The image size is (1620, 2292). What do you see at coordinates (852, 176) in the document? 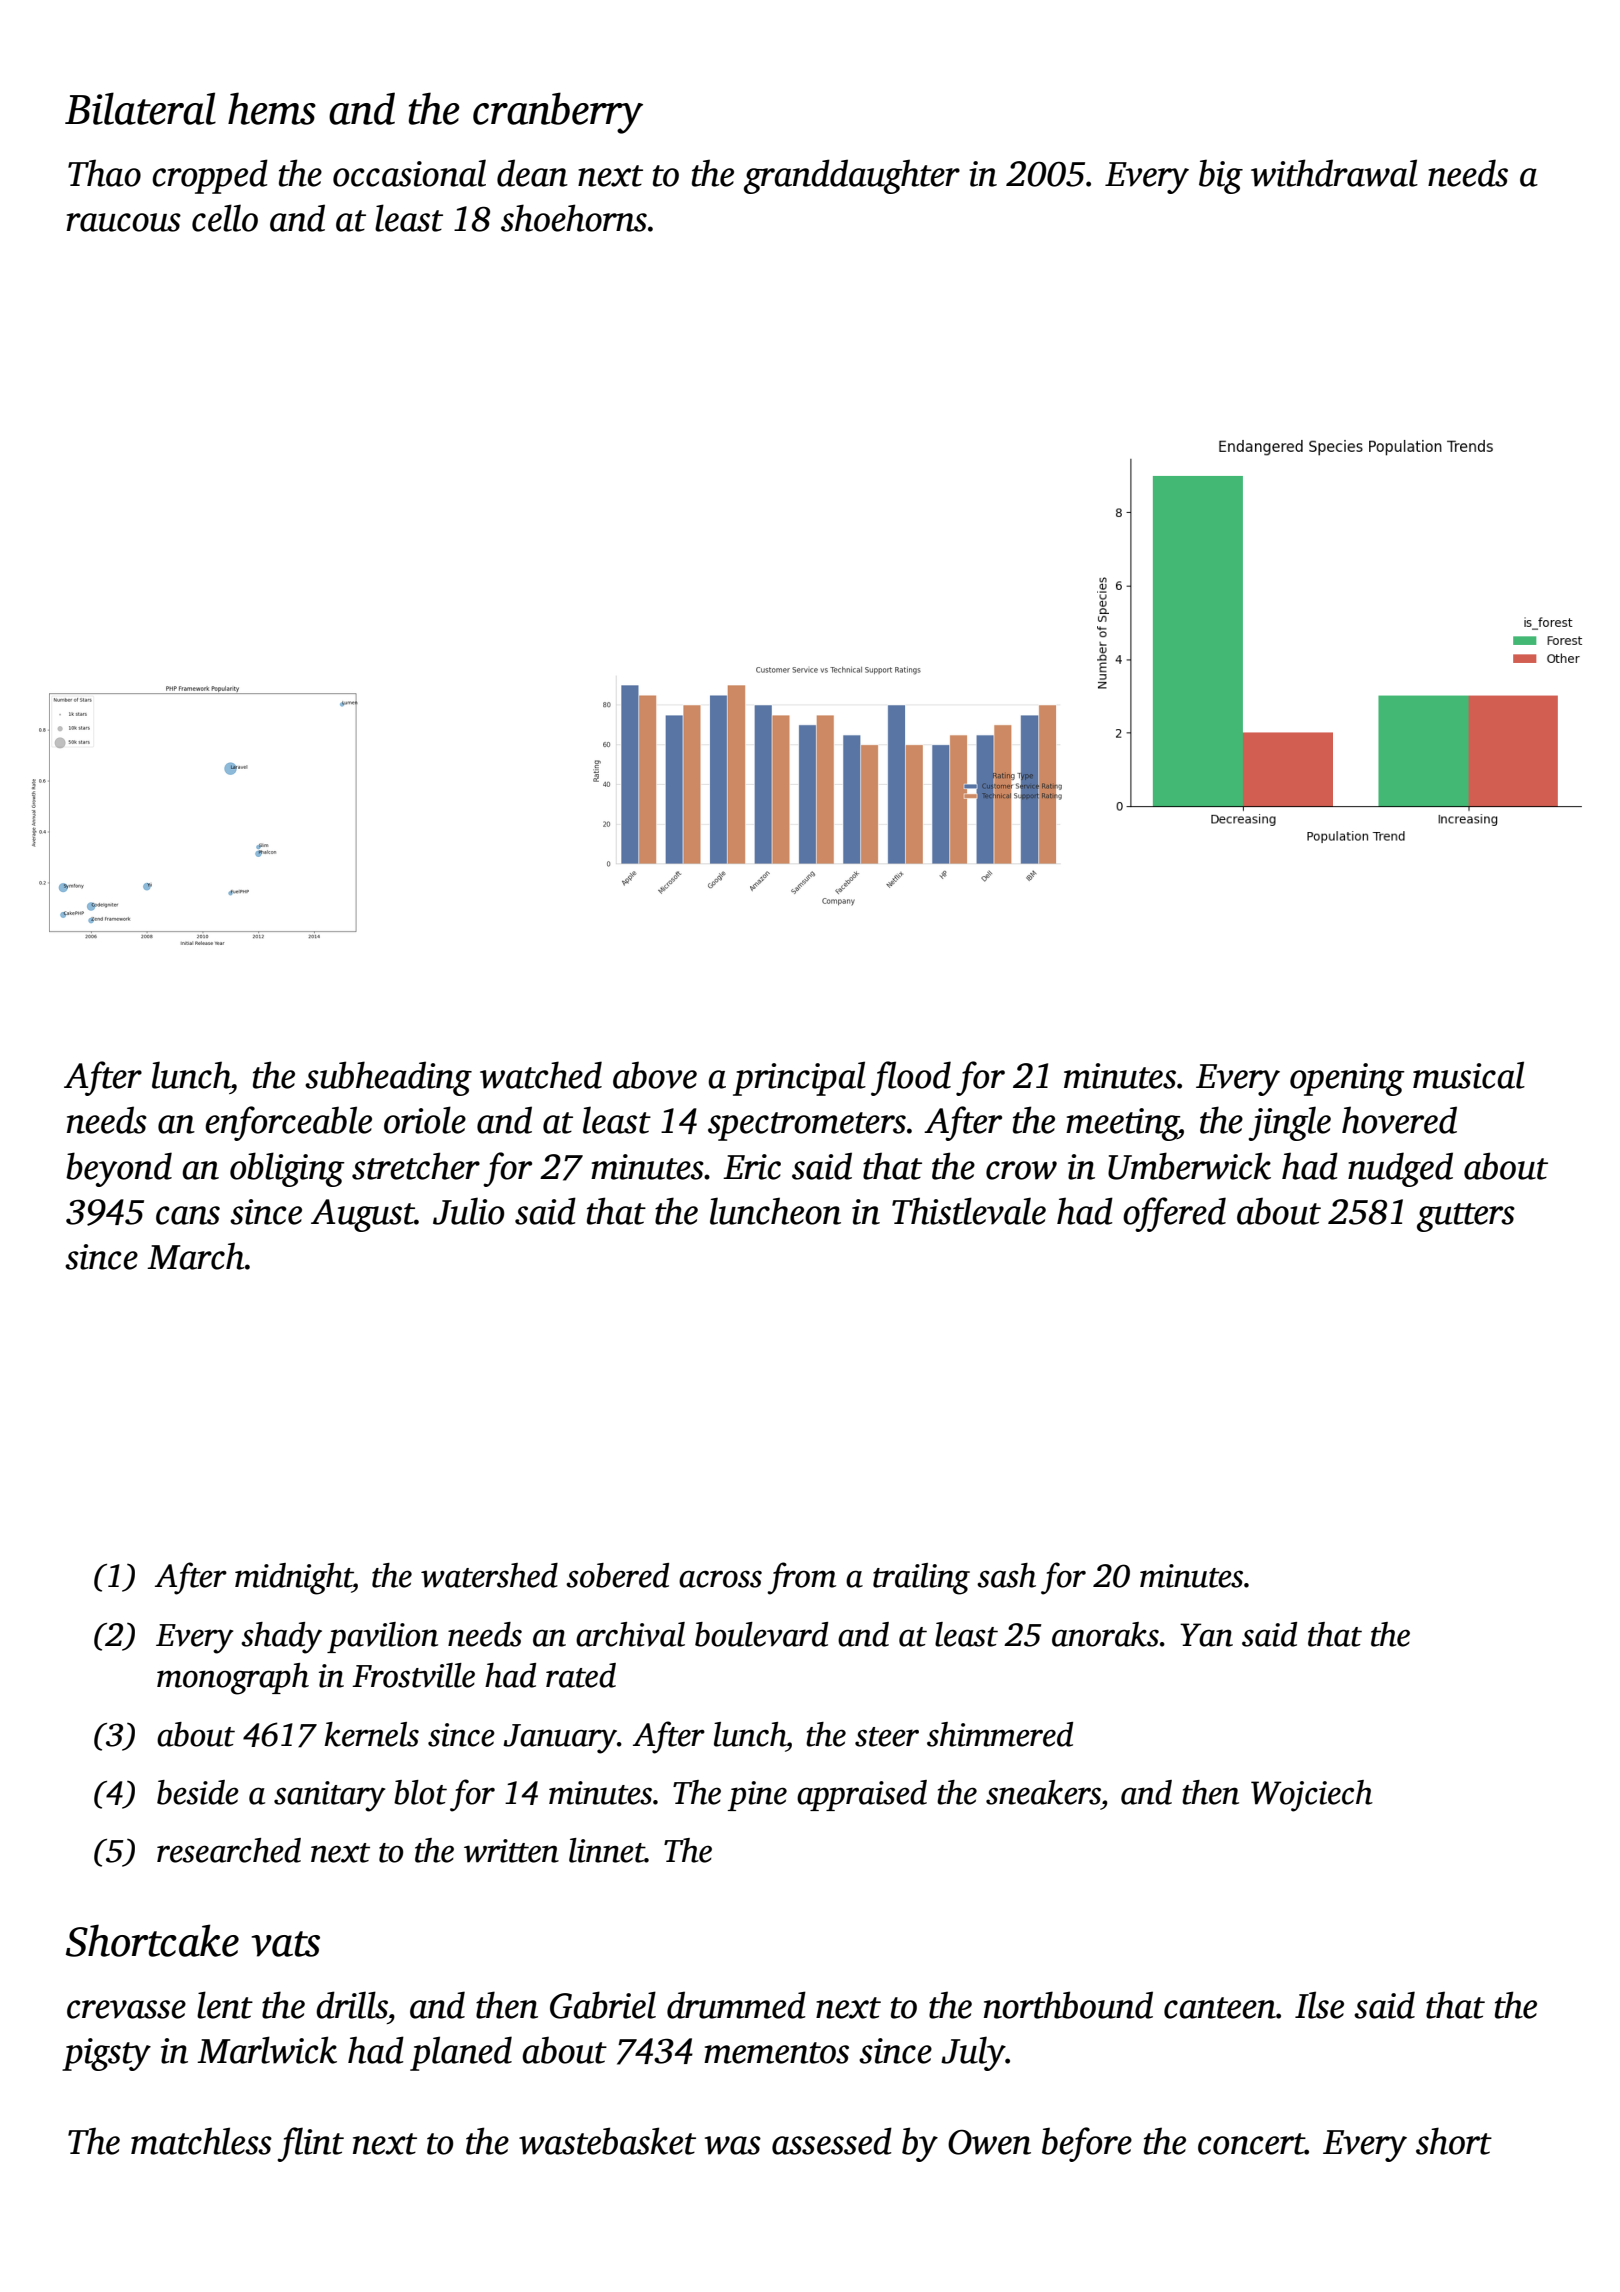
I see `granddaughter` at bounding box center [852, 176].
